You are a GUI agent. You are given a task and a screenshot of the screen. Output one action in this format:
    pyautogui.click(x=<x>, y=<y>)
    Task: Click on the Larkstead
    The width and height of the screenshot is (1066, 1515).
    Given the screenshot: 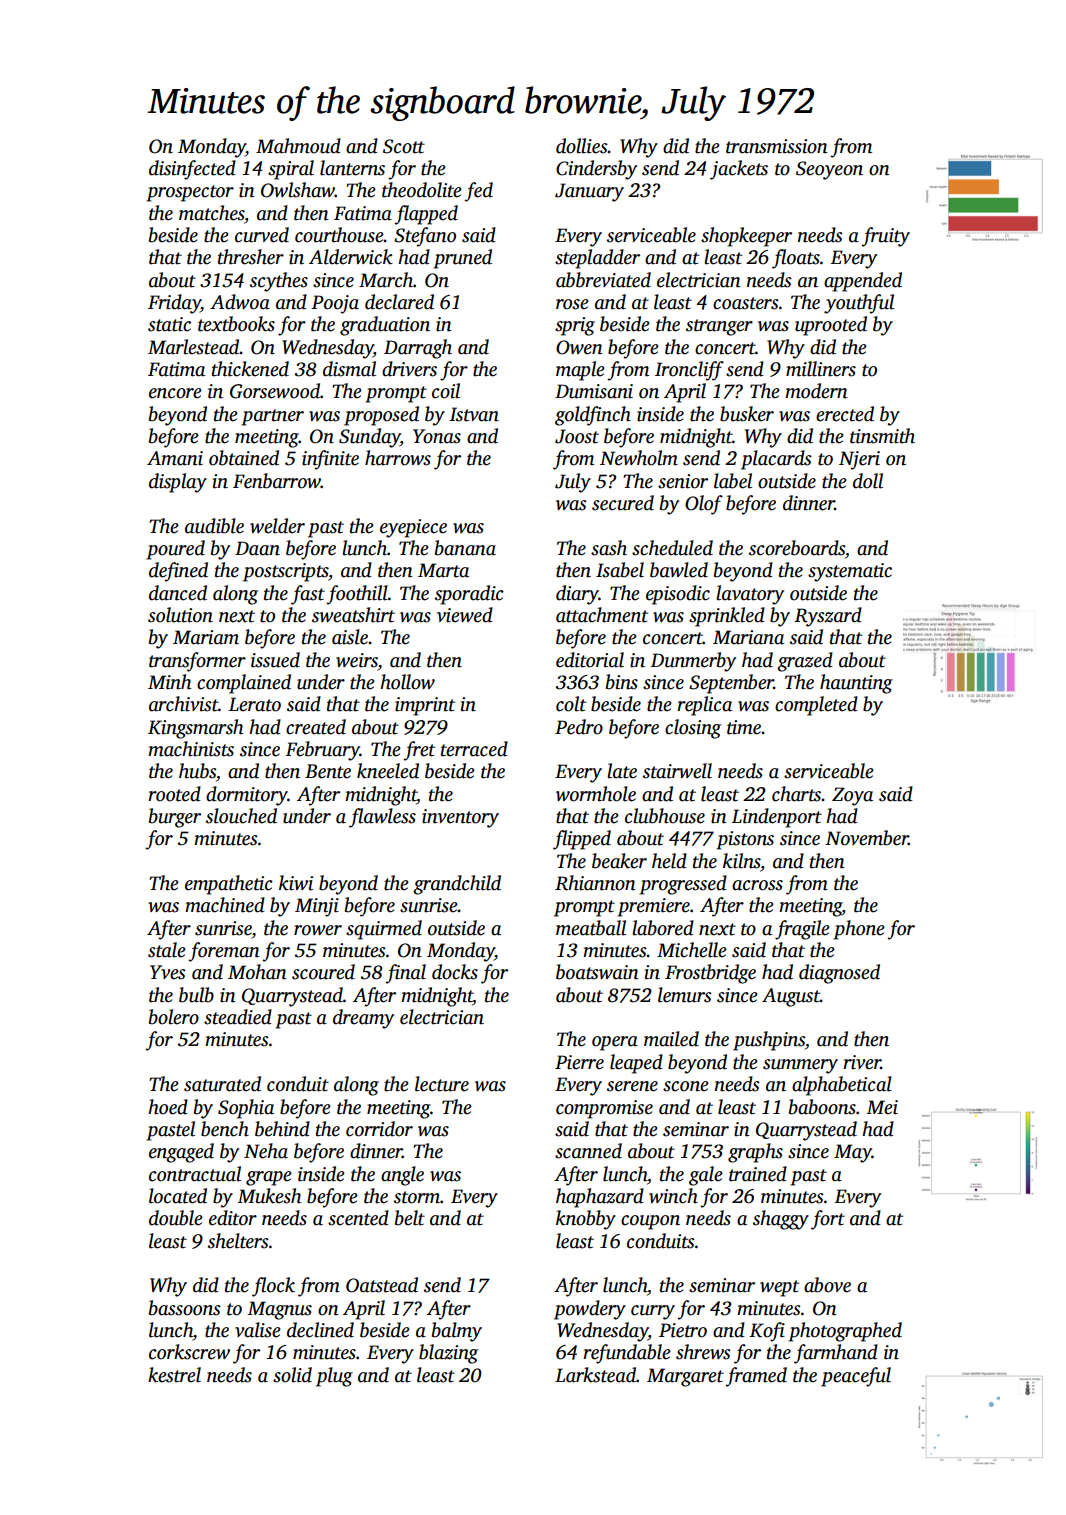 What is the action you would take?
    pyautogui.click(x=595, y=1375)
